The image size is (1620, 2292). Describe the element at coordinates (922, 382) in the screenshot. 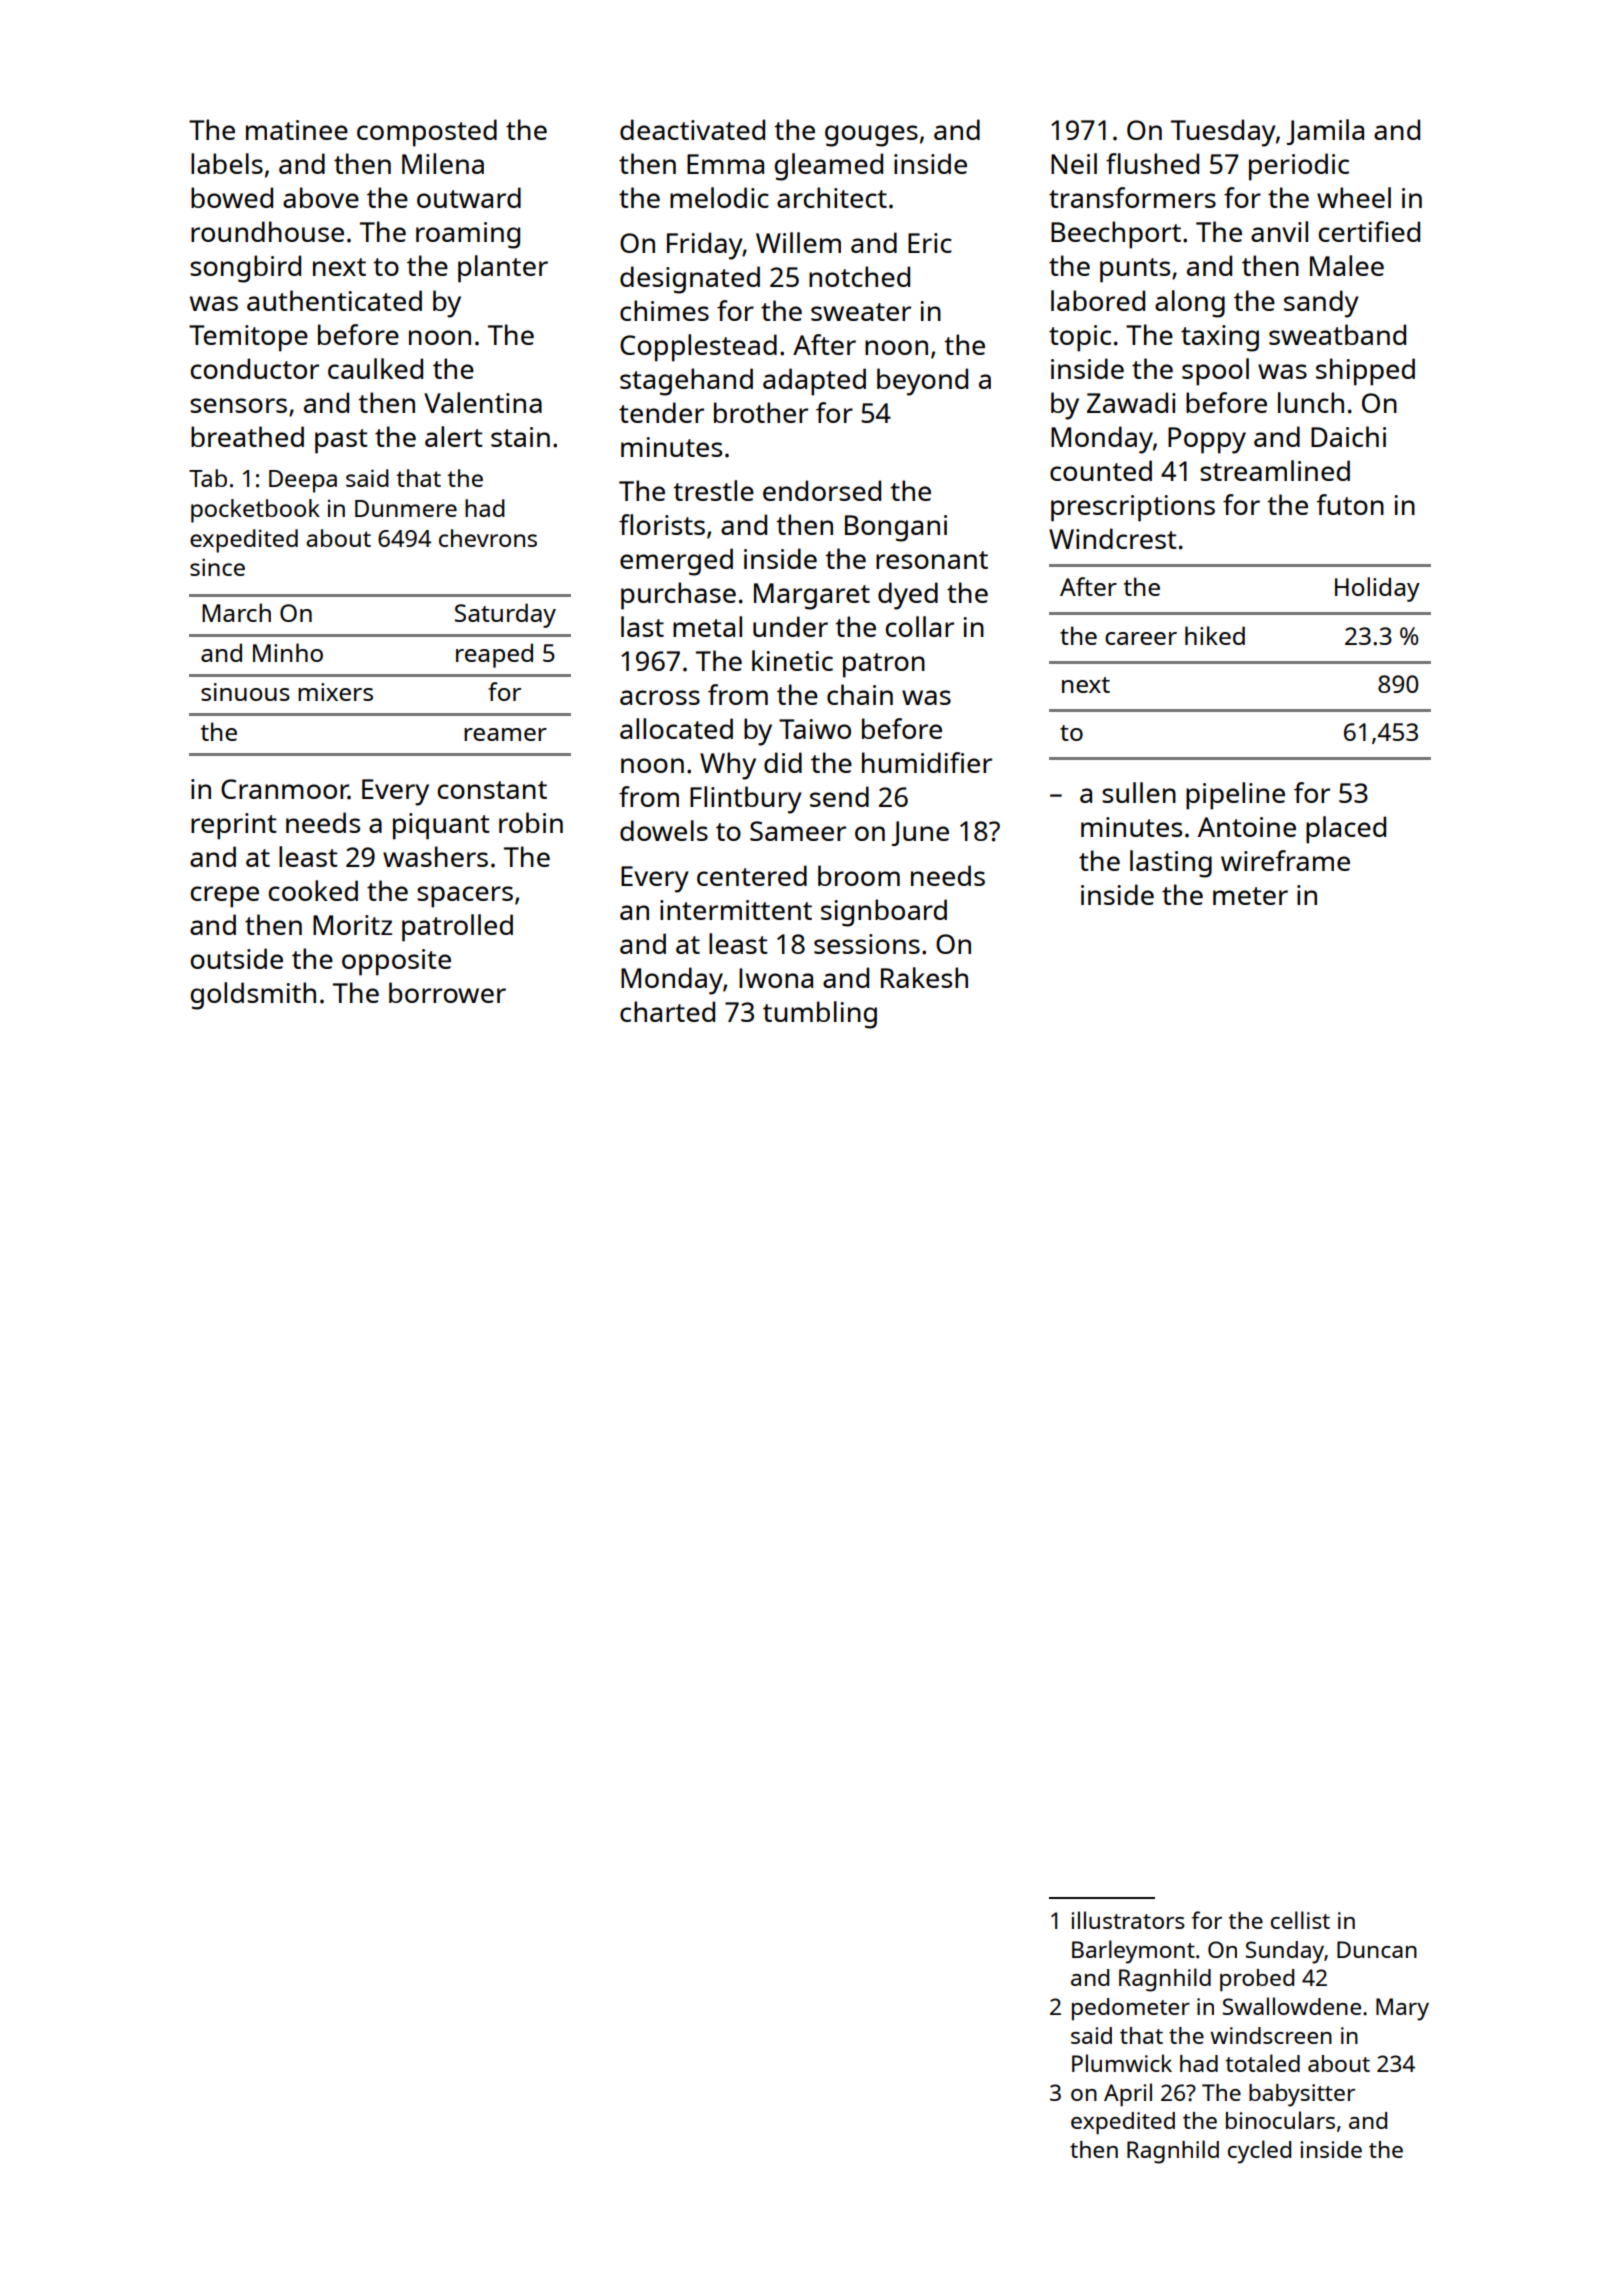

I see `beyond` at that location.
